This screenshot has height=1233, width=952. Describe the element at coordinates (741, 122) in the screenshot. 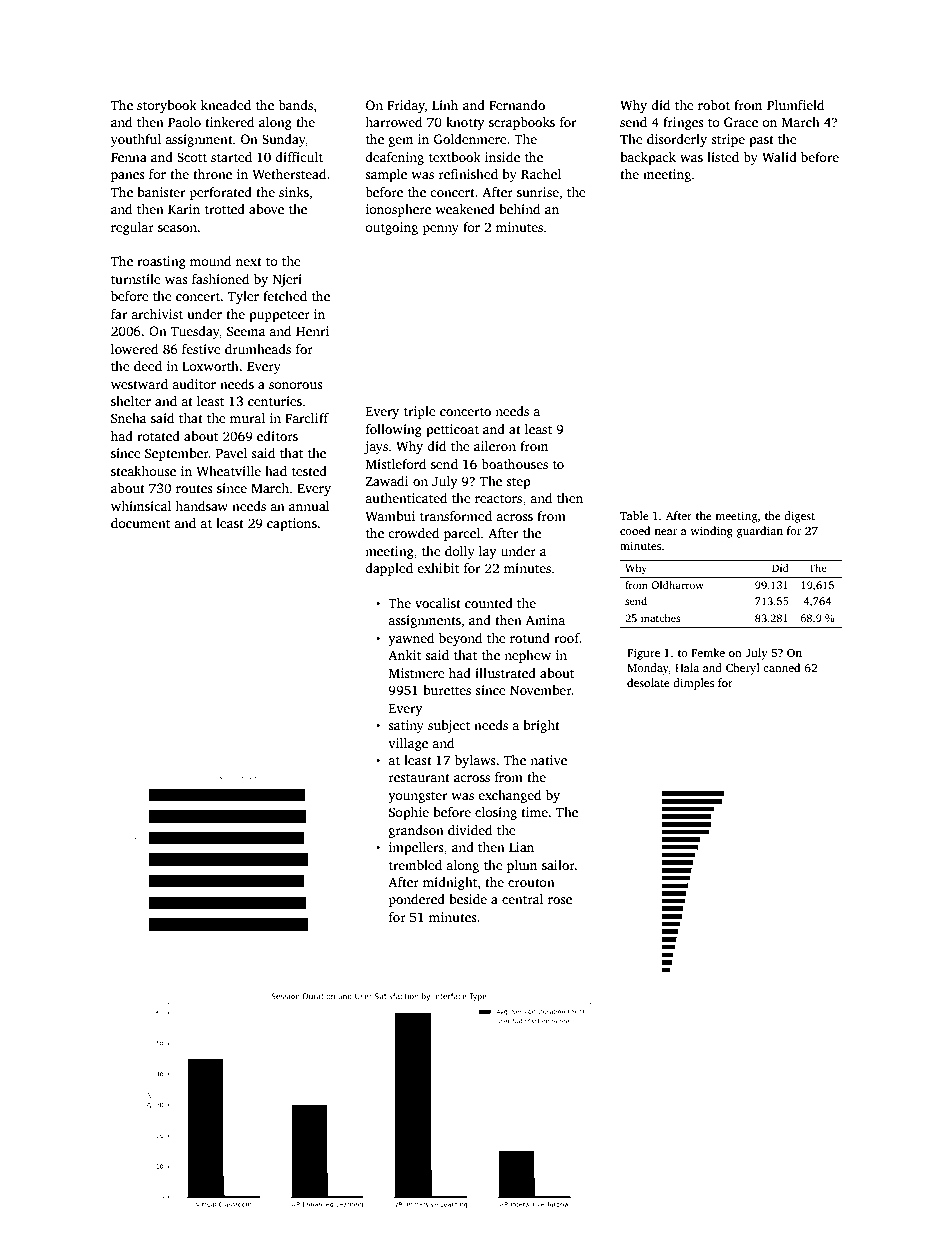

I see `Grace` at that location.
